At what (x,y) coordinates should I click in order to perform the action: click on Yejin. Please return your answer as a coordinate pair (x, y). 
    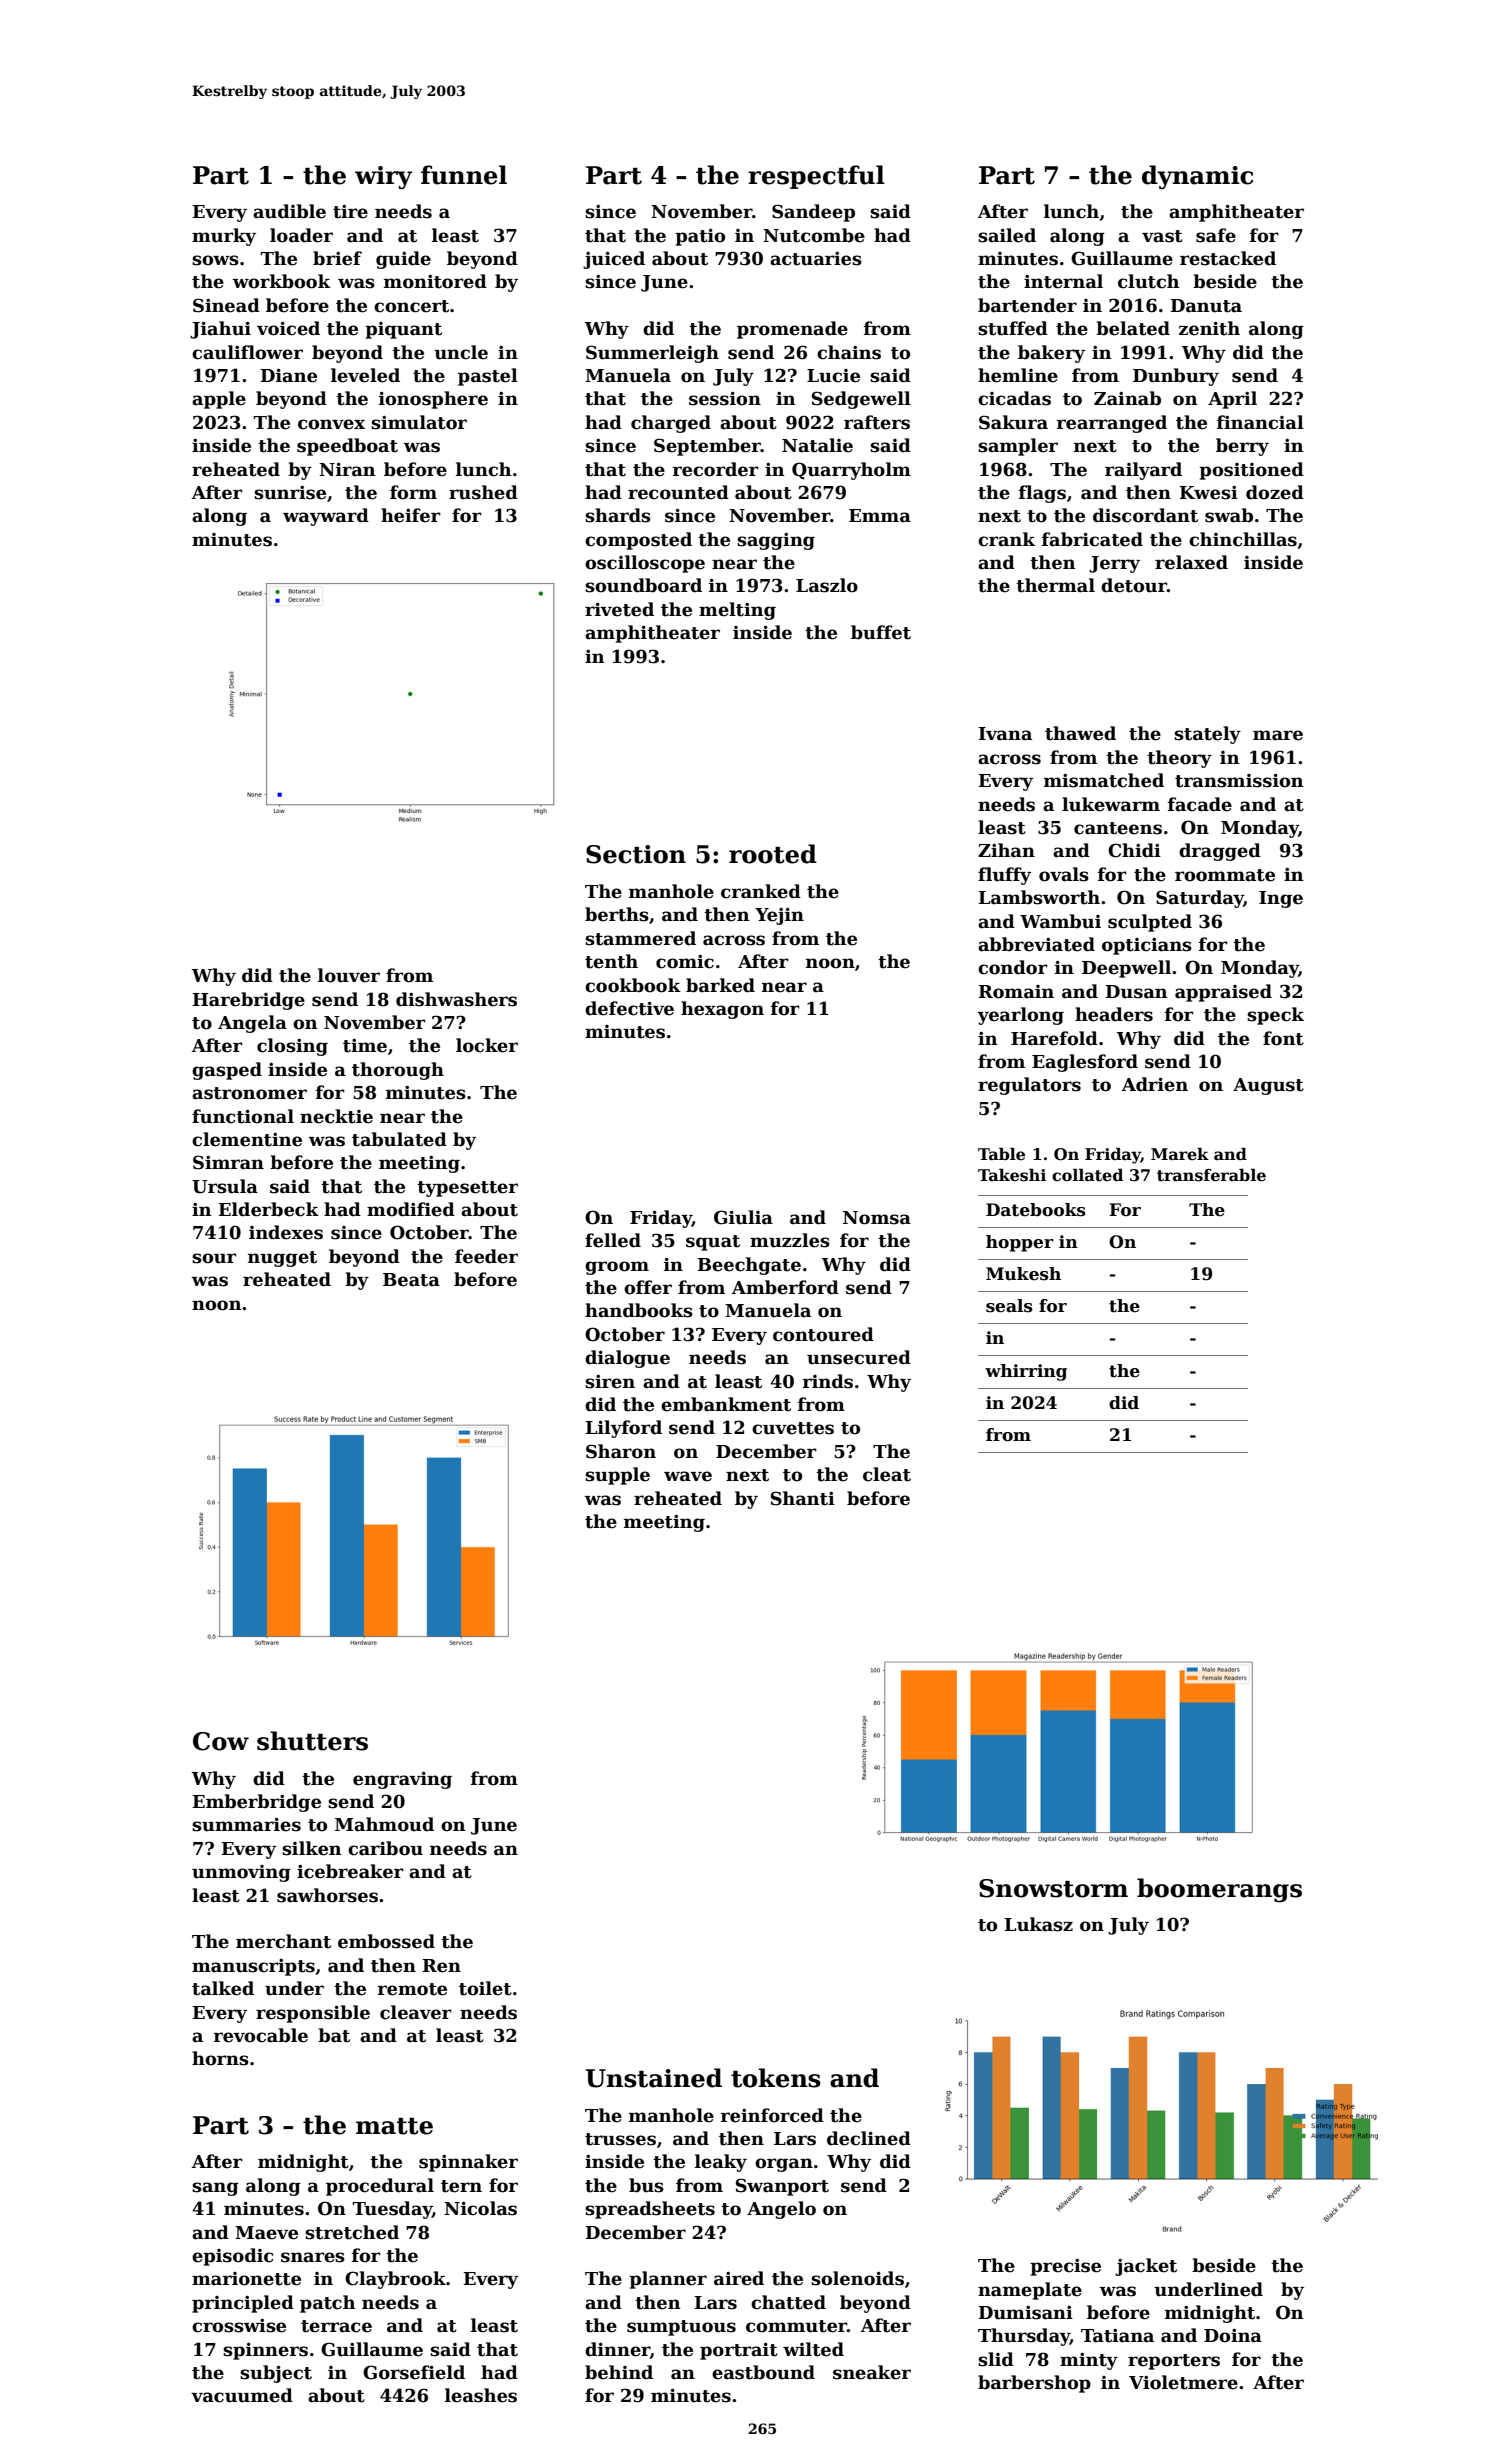
    Looking at the image, I should click on (779, 916).
